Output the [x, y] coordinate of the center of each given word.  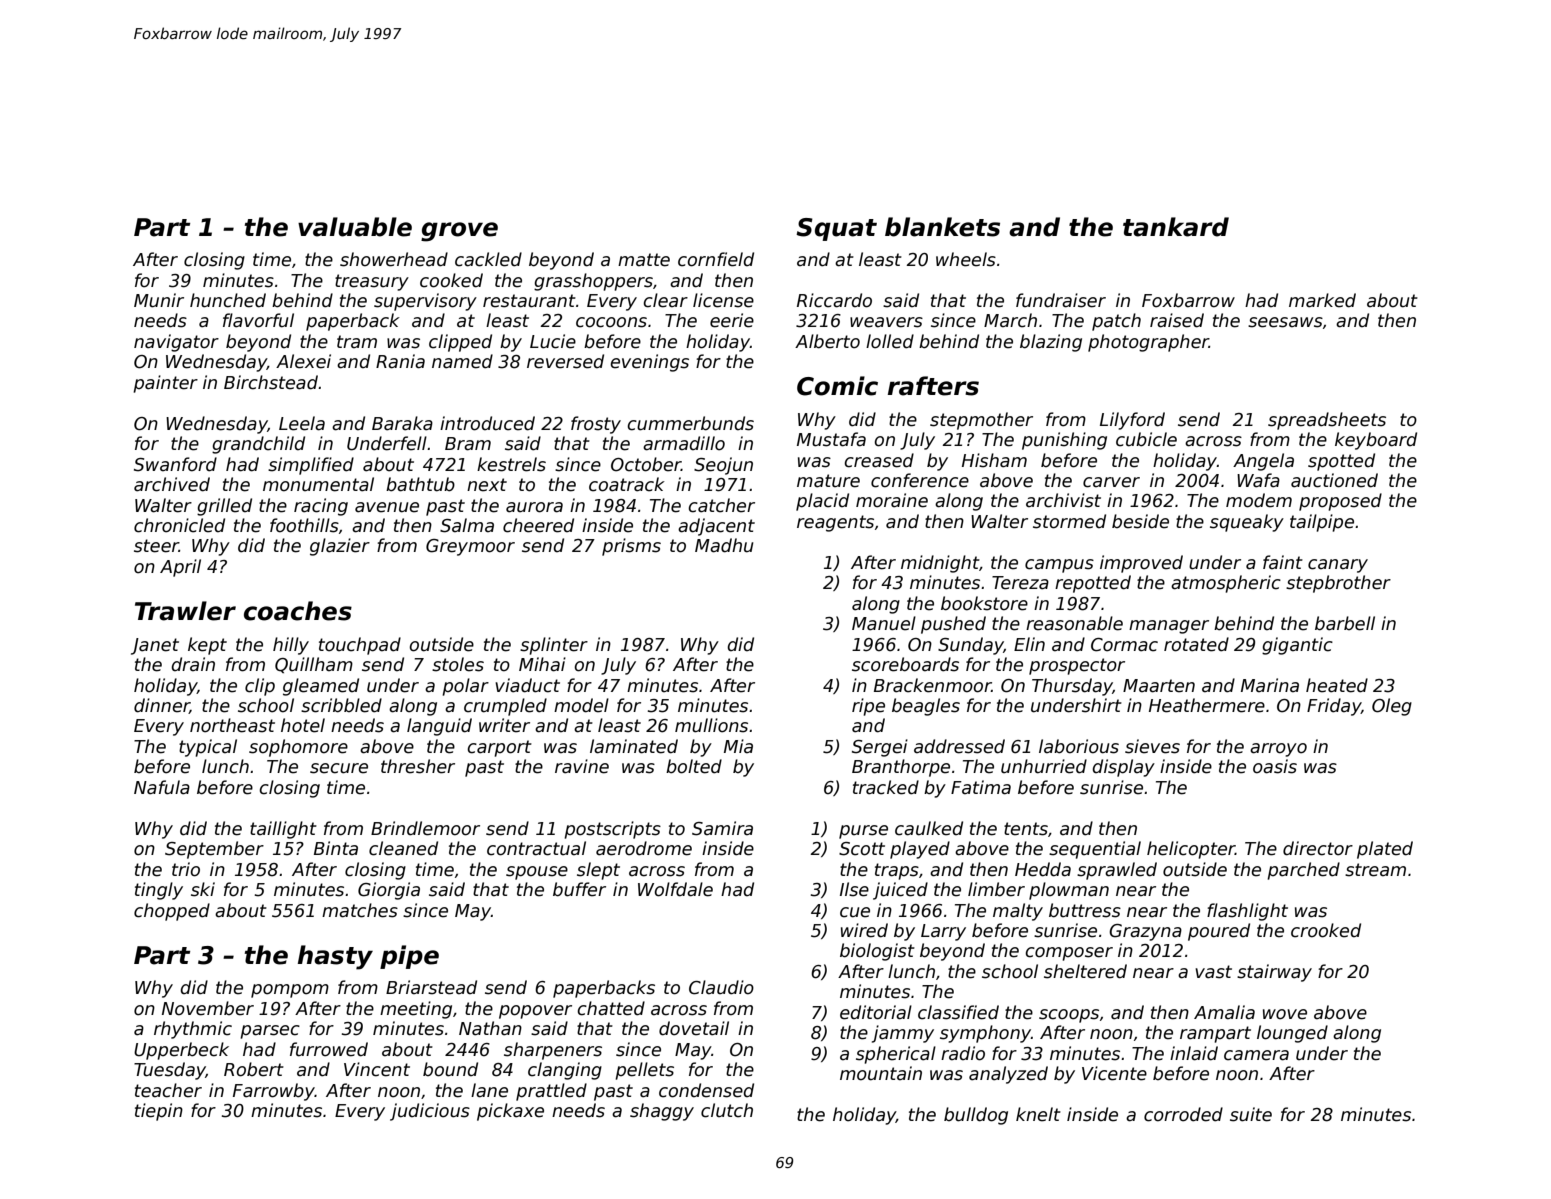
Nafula [162, 787]
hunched [228, 300]
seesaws [1285, 322]
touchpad [360, 646]
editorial [876, 1012]
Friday [1334, 707]
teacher [168, 1090]
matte [644, 260]
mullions [711, 725]
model [581, 705]
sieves [1152, 746]
